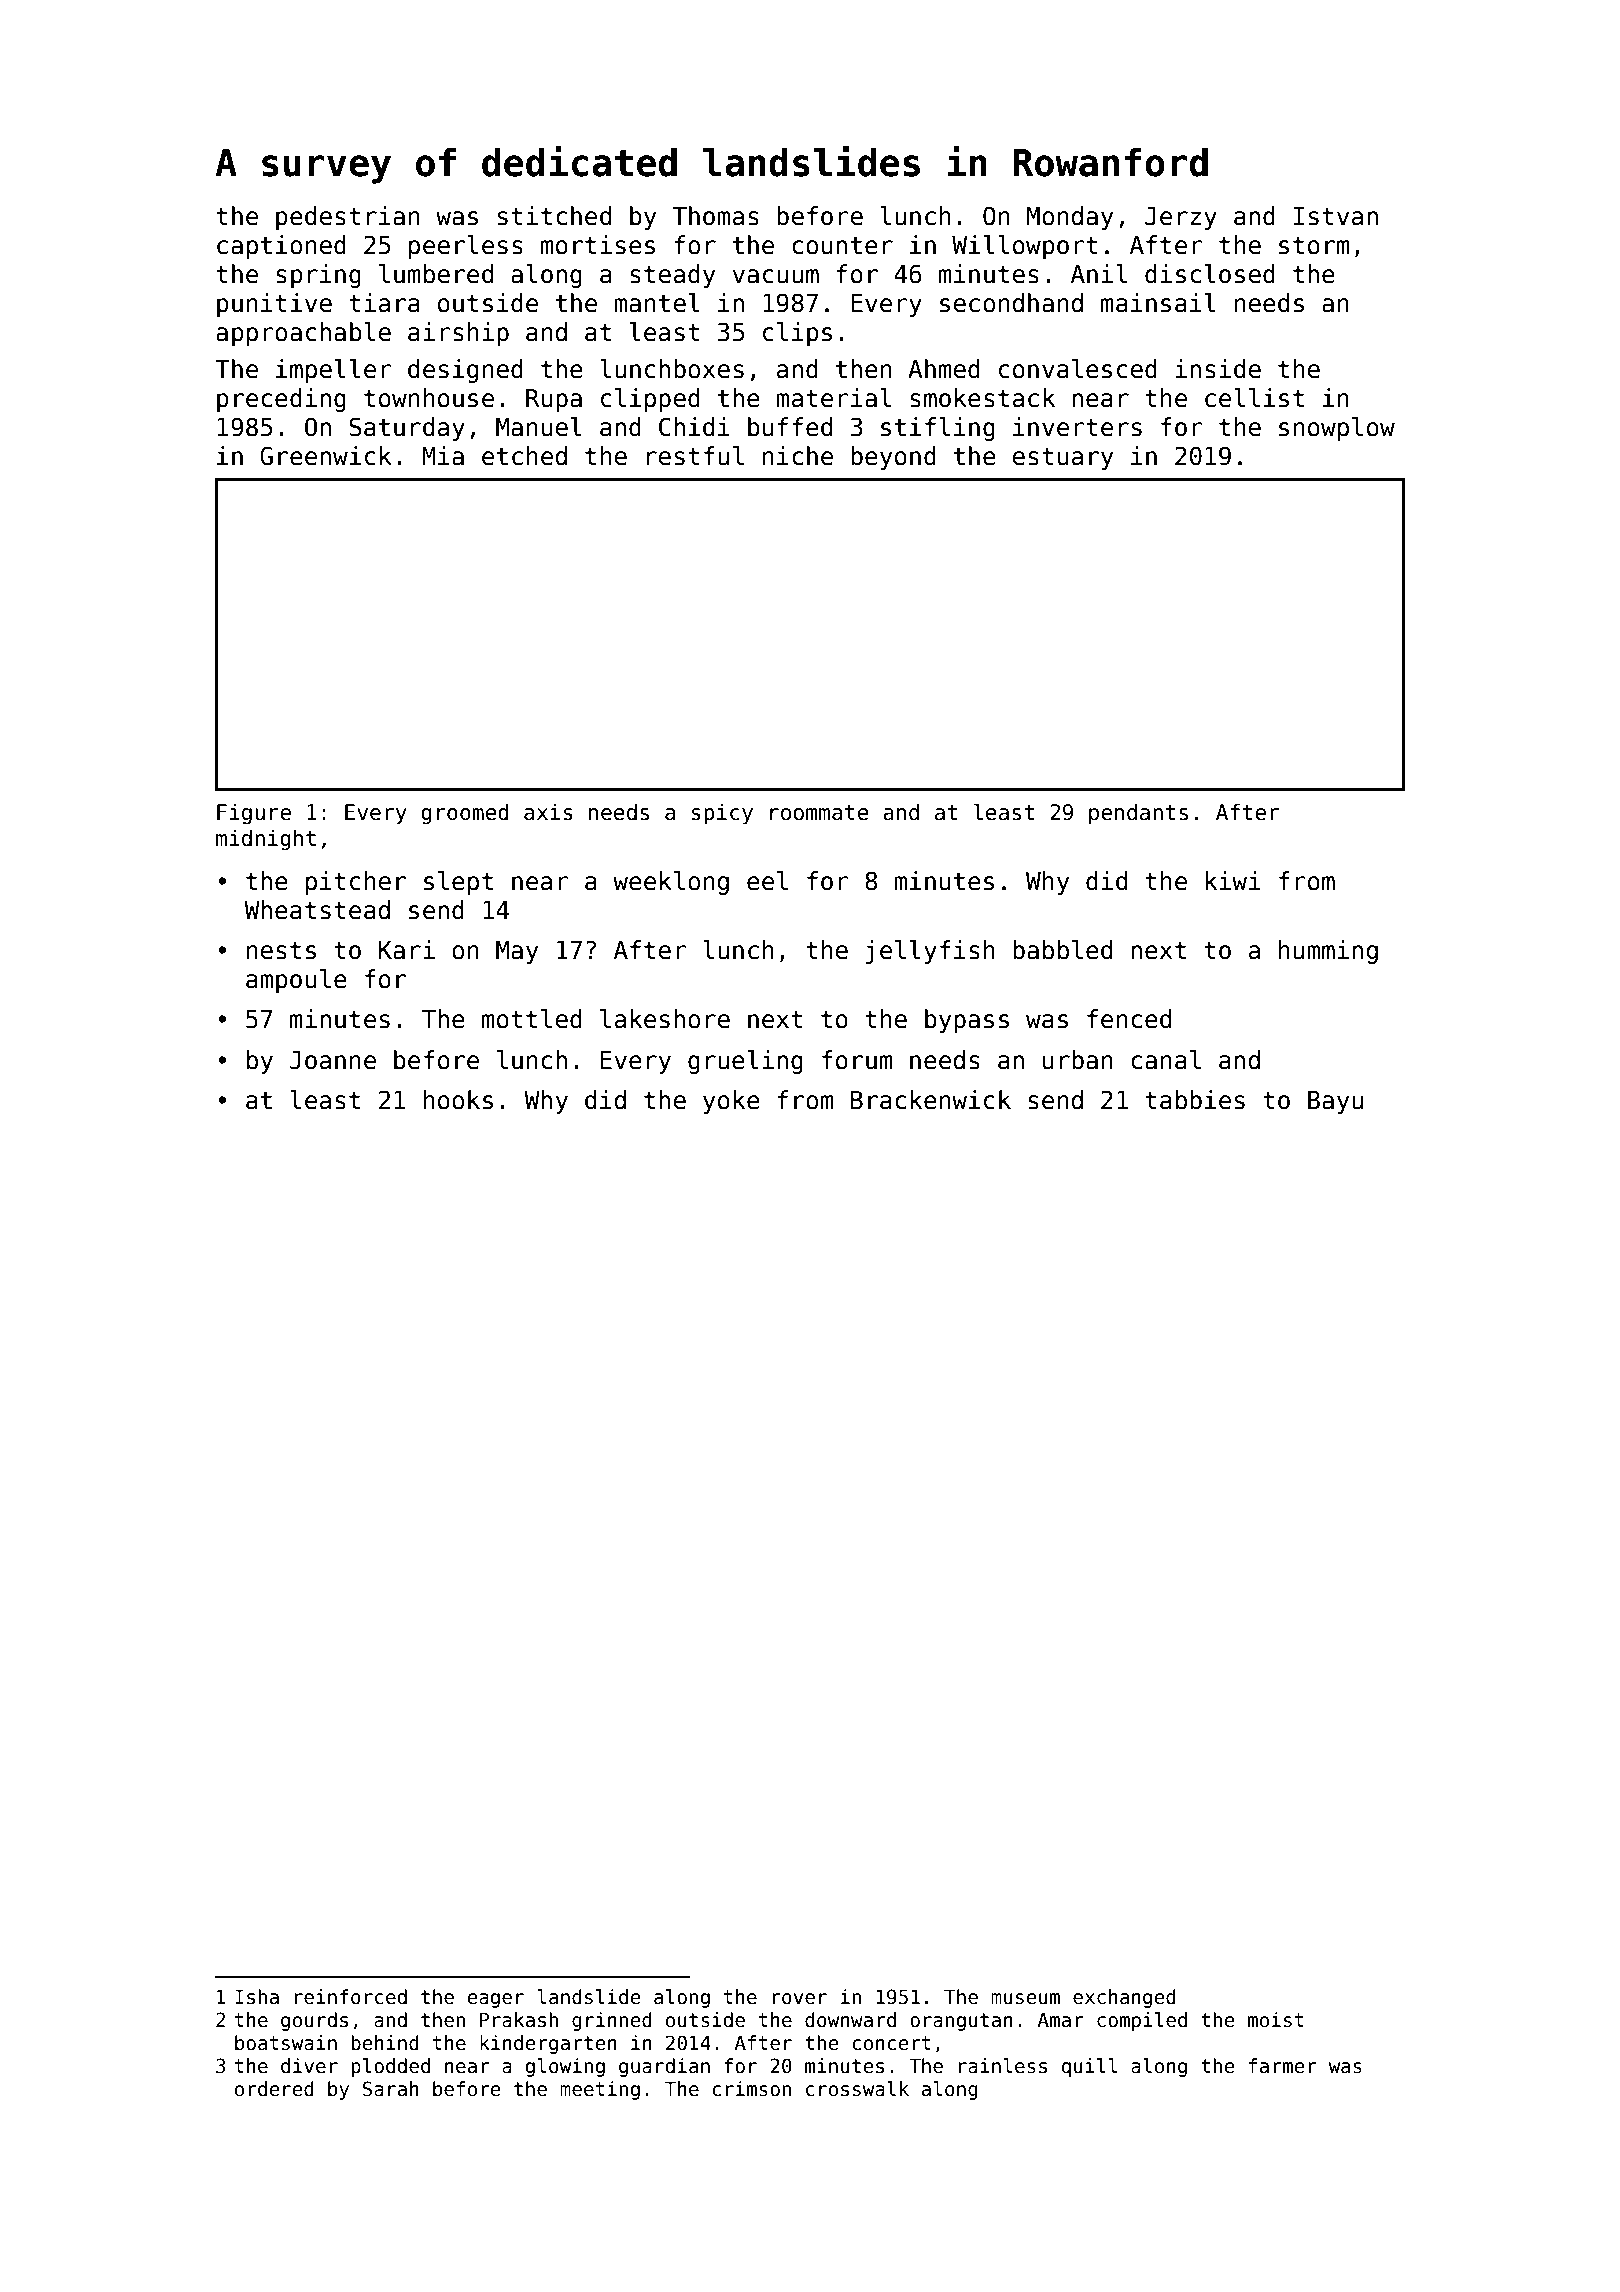 The image size is (1620, 2292). Describe the element at coordinates (857, 2089) in the screenshot. I see `crosswalk` at that location.
